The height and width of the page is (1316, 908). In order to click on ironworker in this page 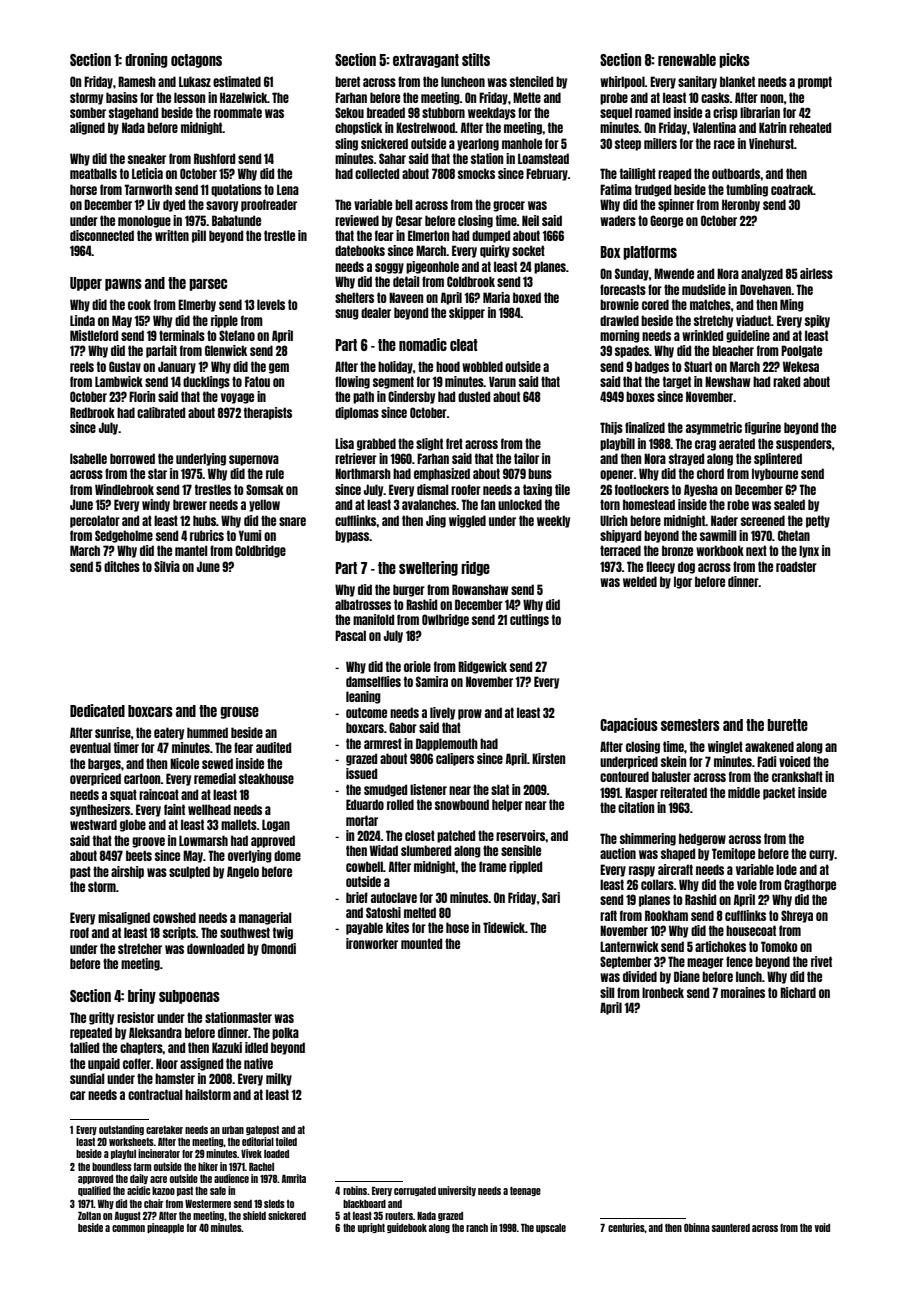, I will do `click(372, 943)`.
